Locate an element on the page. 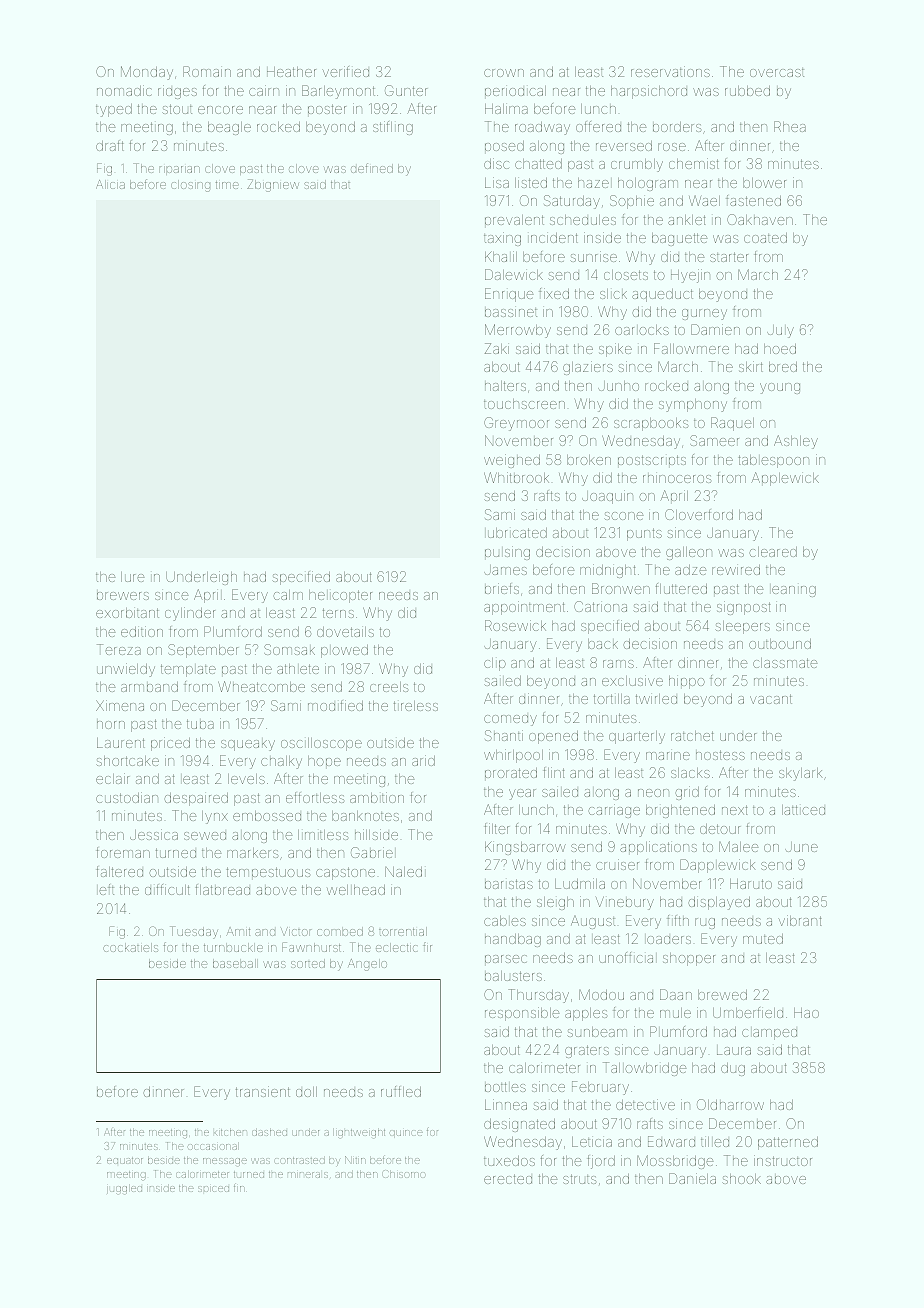 This page has width=924, height=1308. fluttered is located at coordinates (681, 588).
